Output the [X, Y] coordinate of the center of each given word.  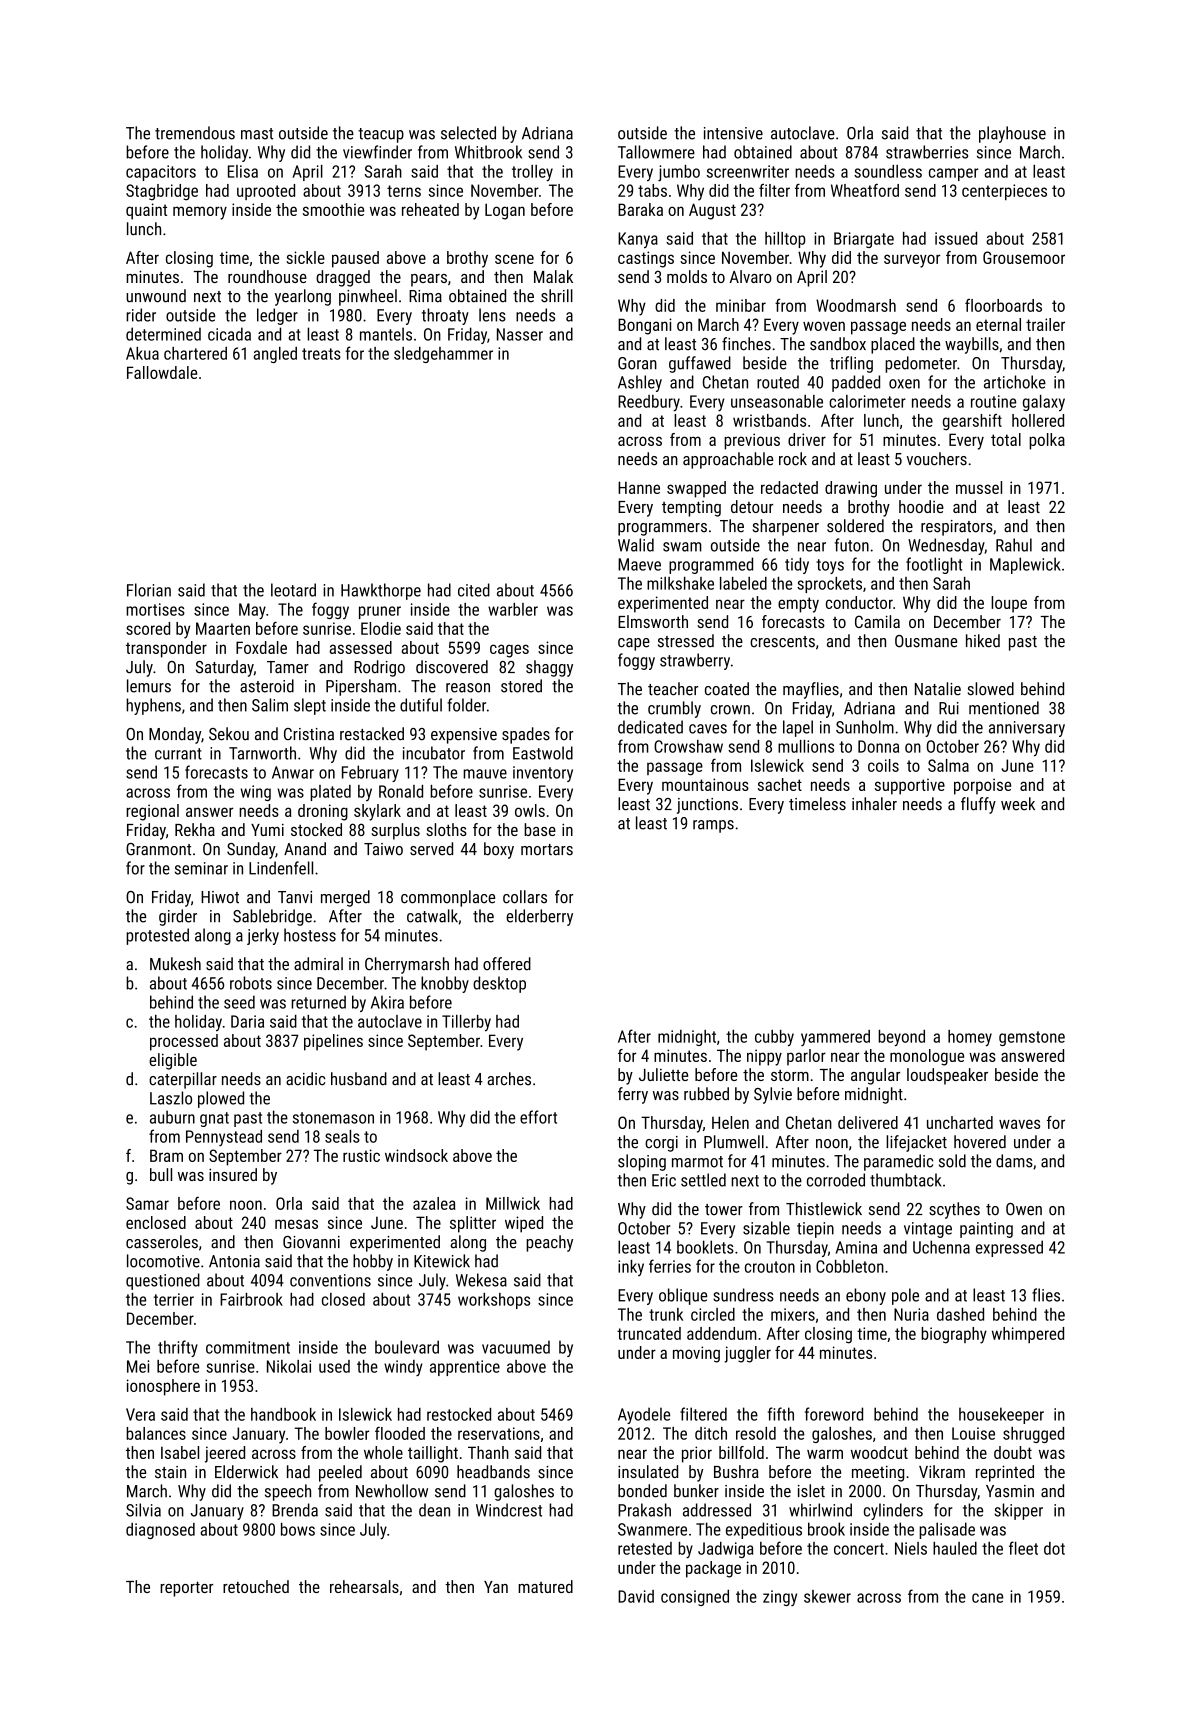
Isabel [180, 1452]
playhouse [1012, 134]
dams [1014, 1161]
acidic [305, 1079]
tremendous [195, 133]
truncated [649, 1333]
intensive [733, 133]
